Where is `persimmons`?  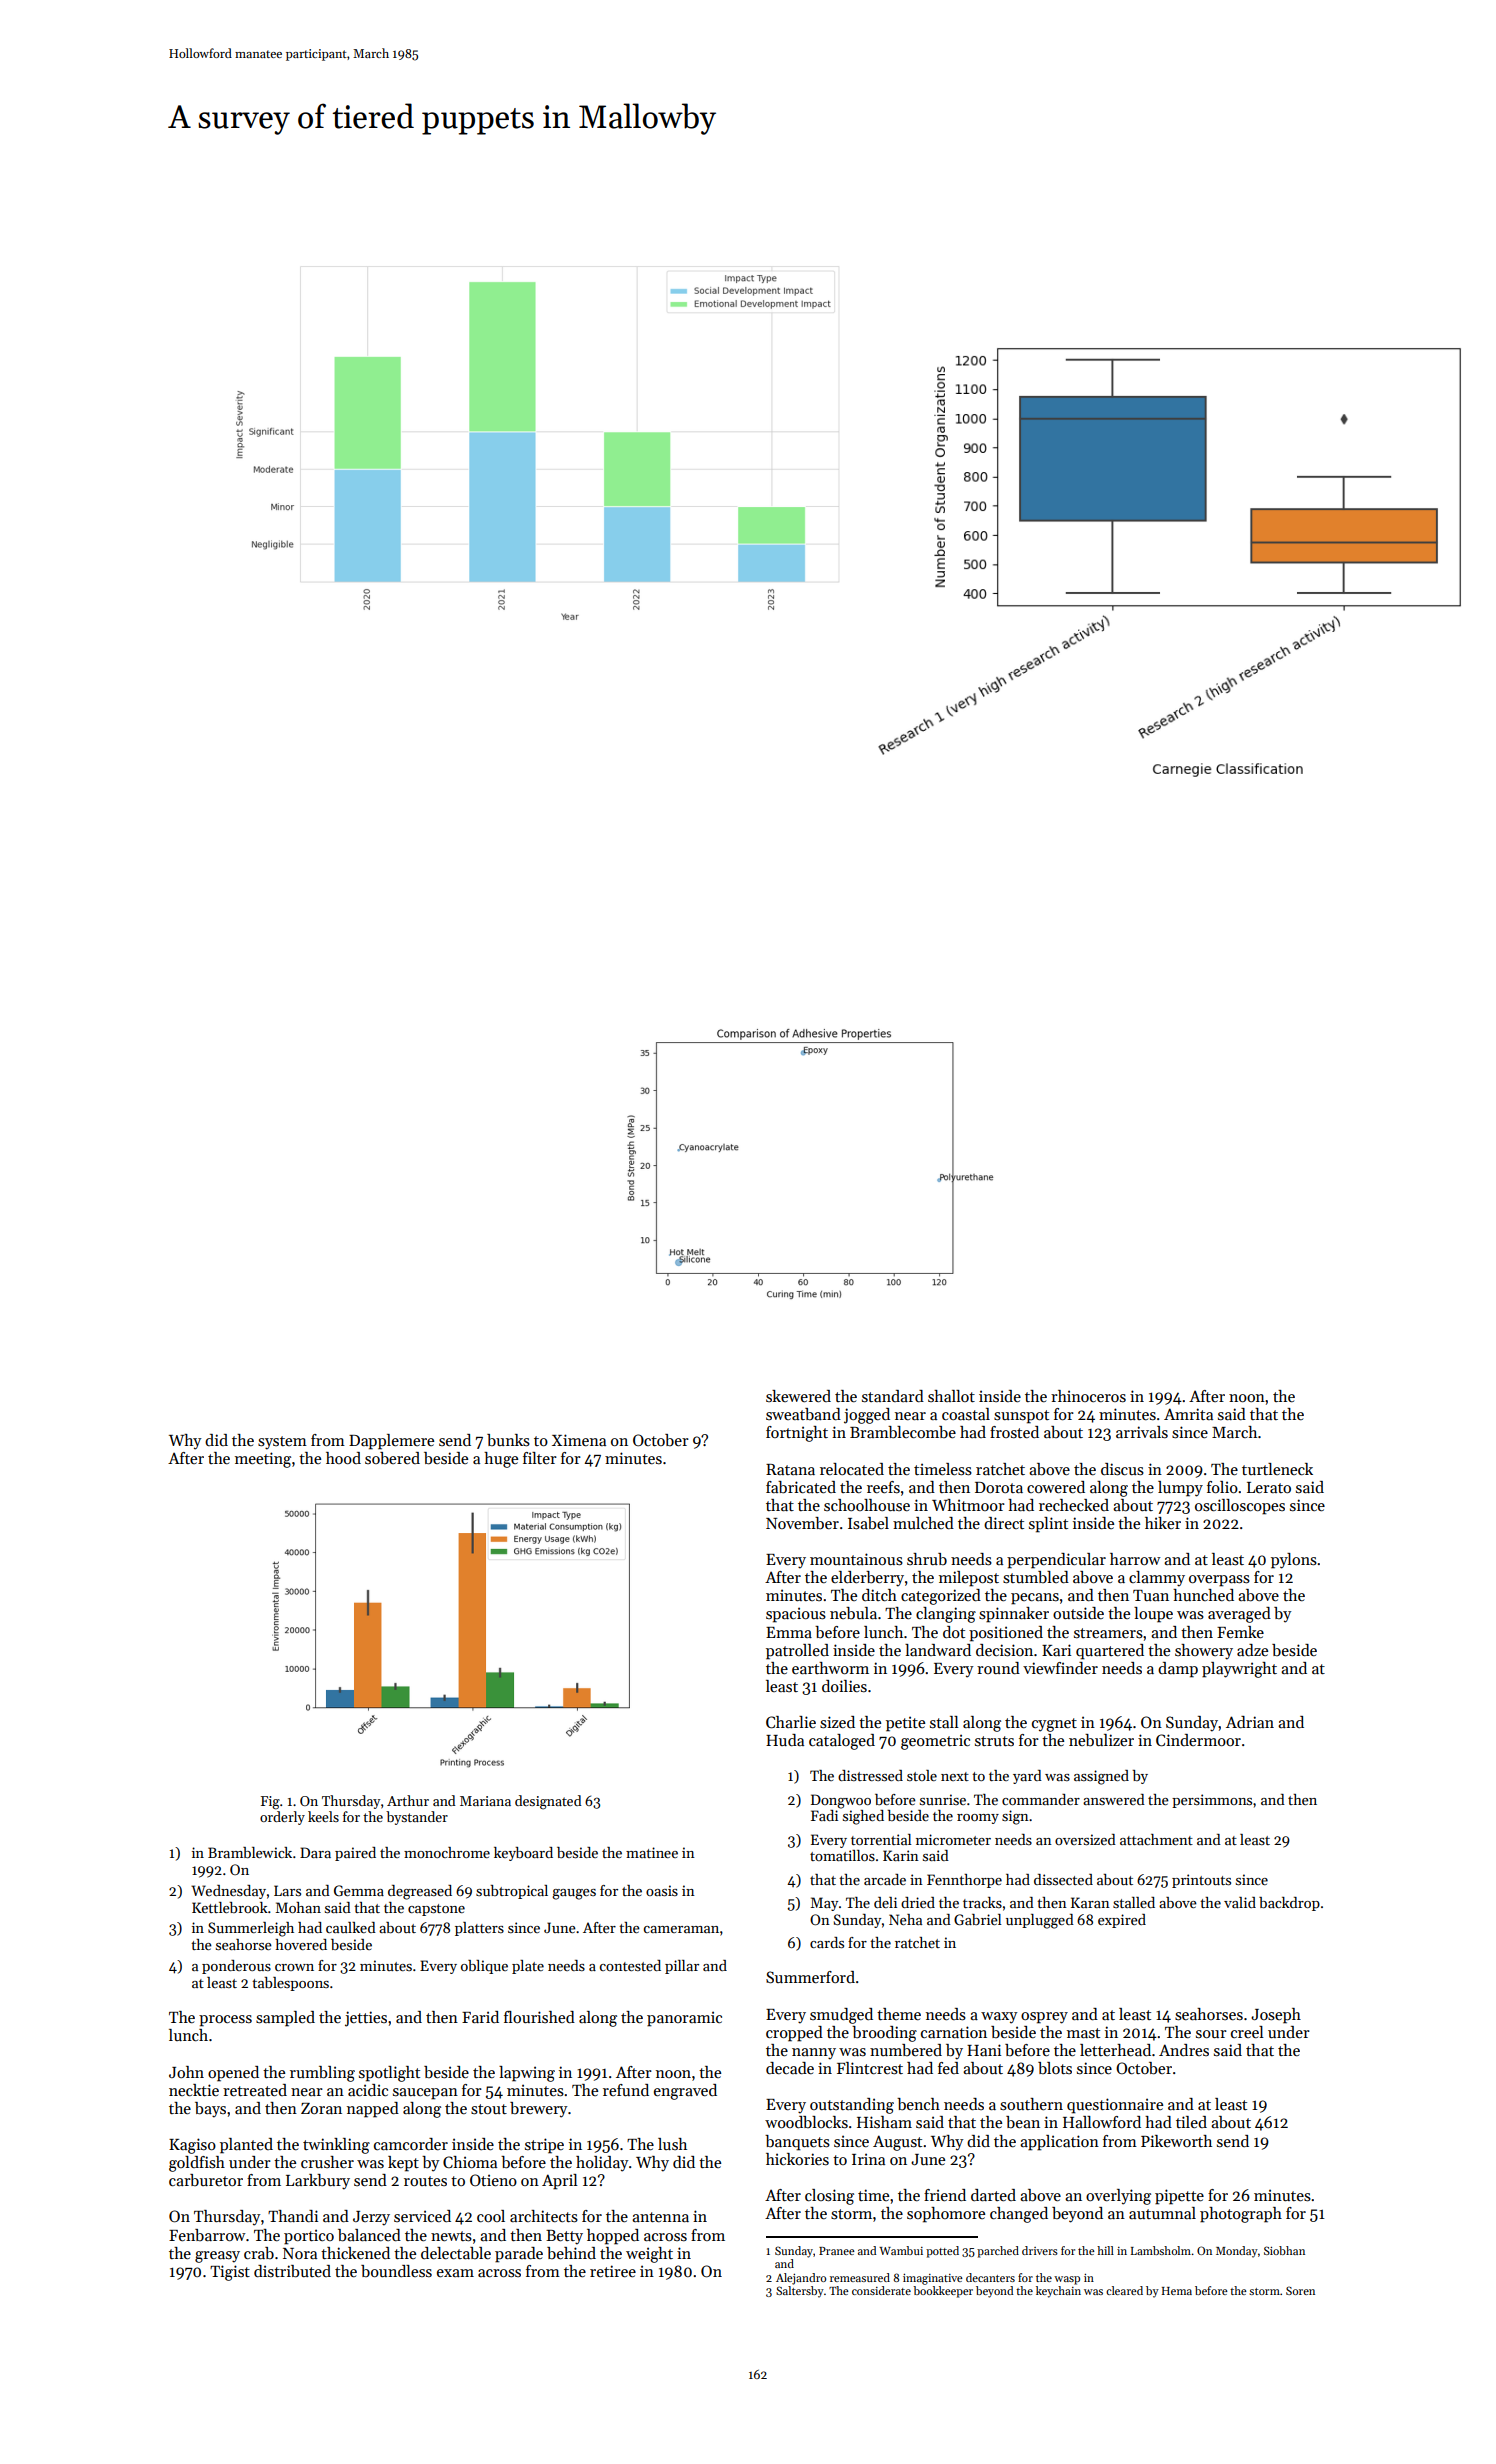
persimmons is located at coordinates (1212, 1801).
